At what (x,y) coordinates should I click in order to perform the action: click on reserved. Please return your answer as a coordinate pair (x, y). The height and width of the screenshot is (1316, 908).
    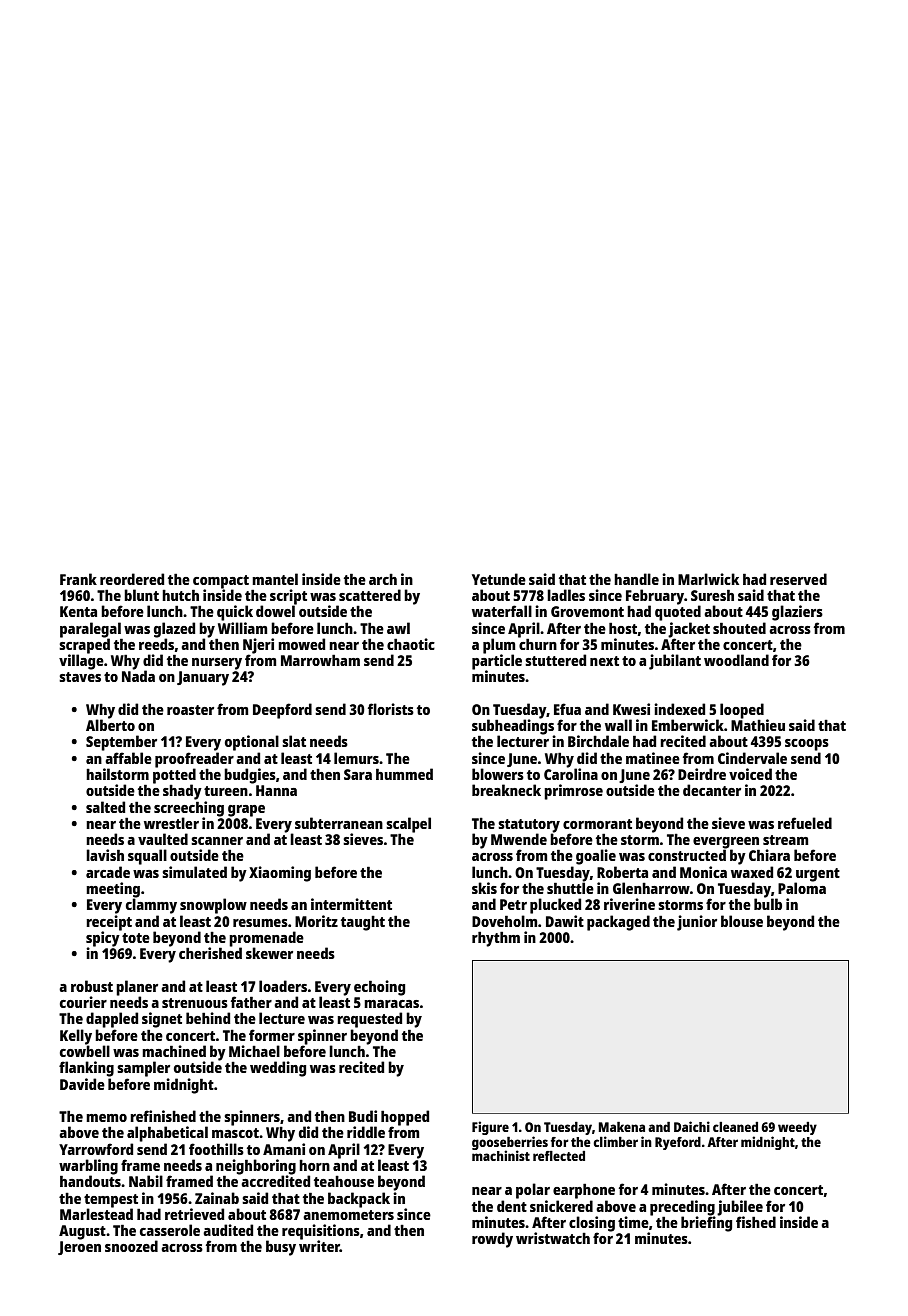
    Looking at the image, I should click on (798, 579).
